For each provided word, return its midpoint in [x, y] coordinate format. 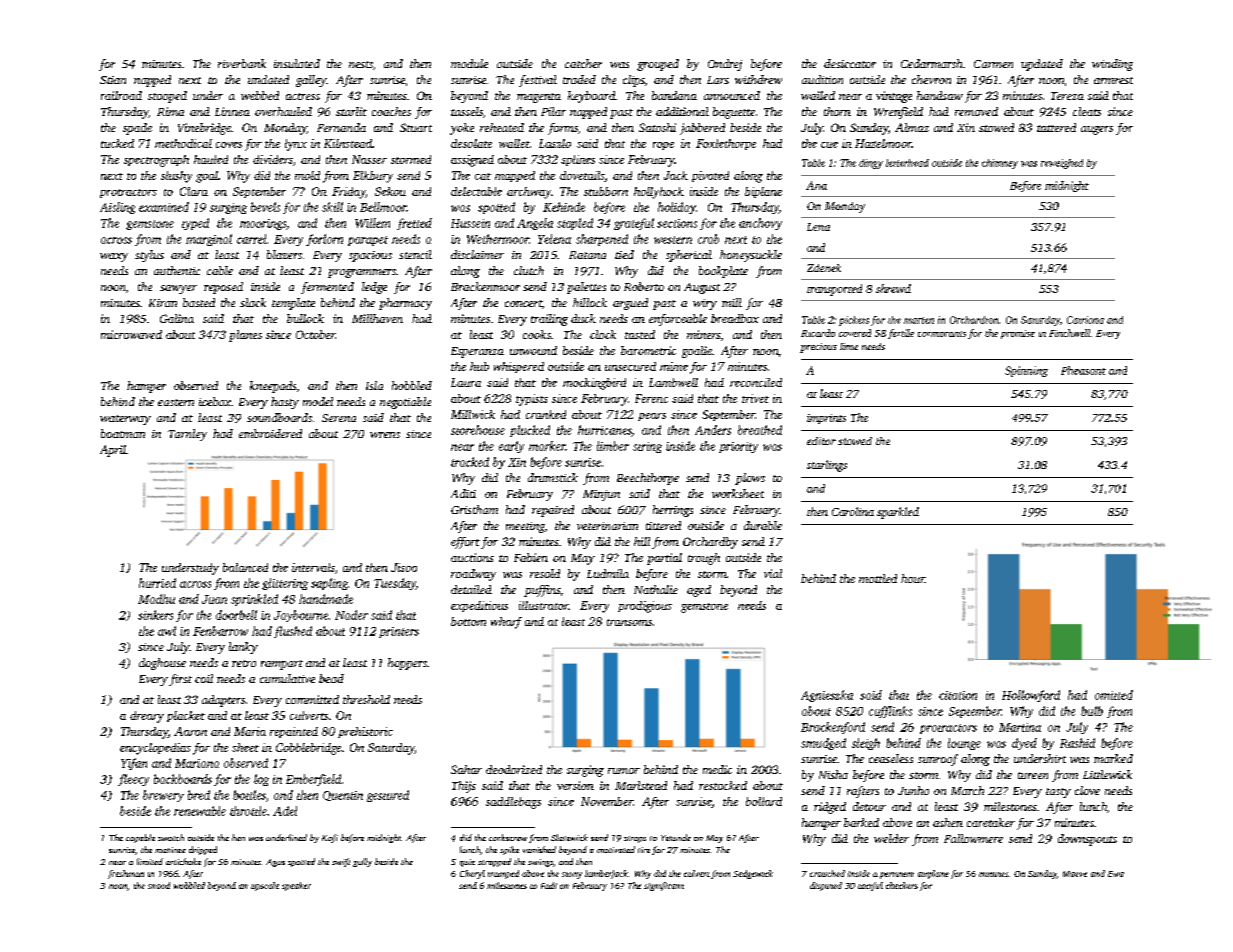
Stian [113, 80]
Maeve [1075, 874]
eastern [176, 402]
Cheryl [472, 874]
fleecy [133, 780]
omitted [1114, 695]
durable [763, 525]
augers [1097, 130]
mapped [515, 176]
